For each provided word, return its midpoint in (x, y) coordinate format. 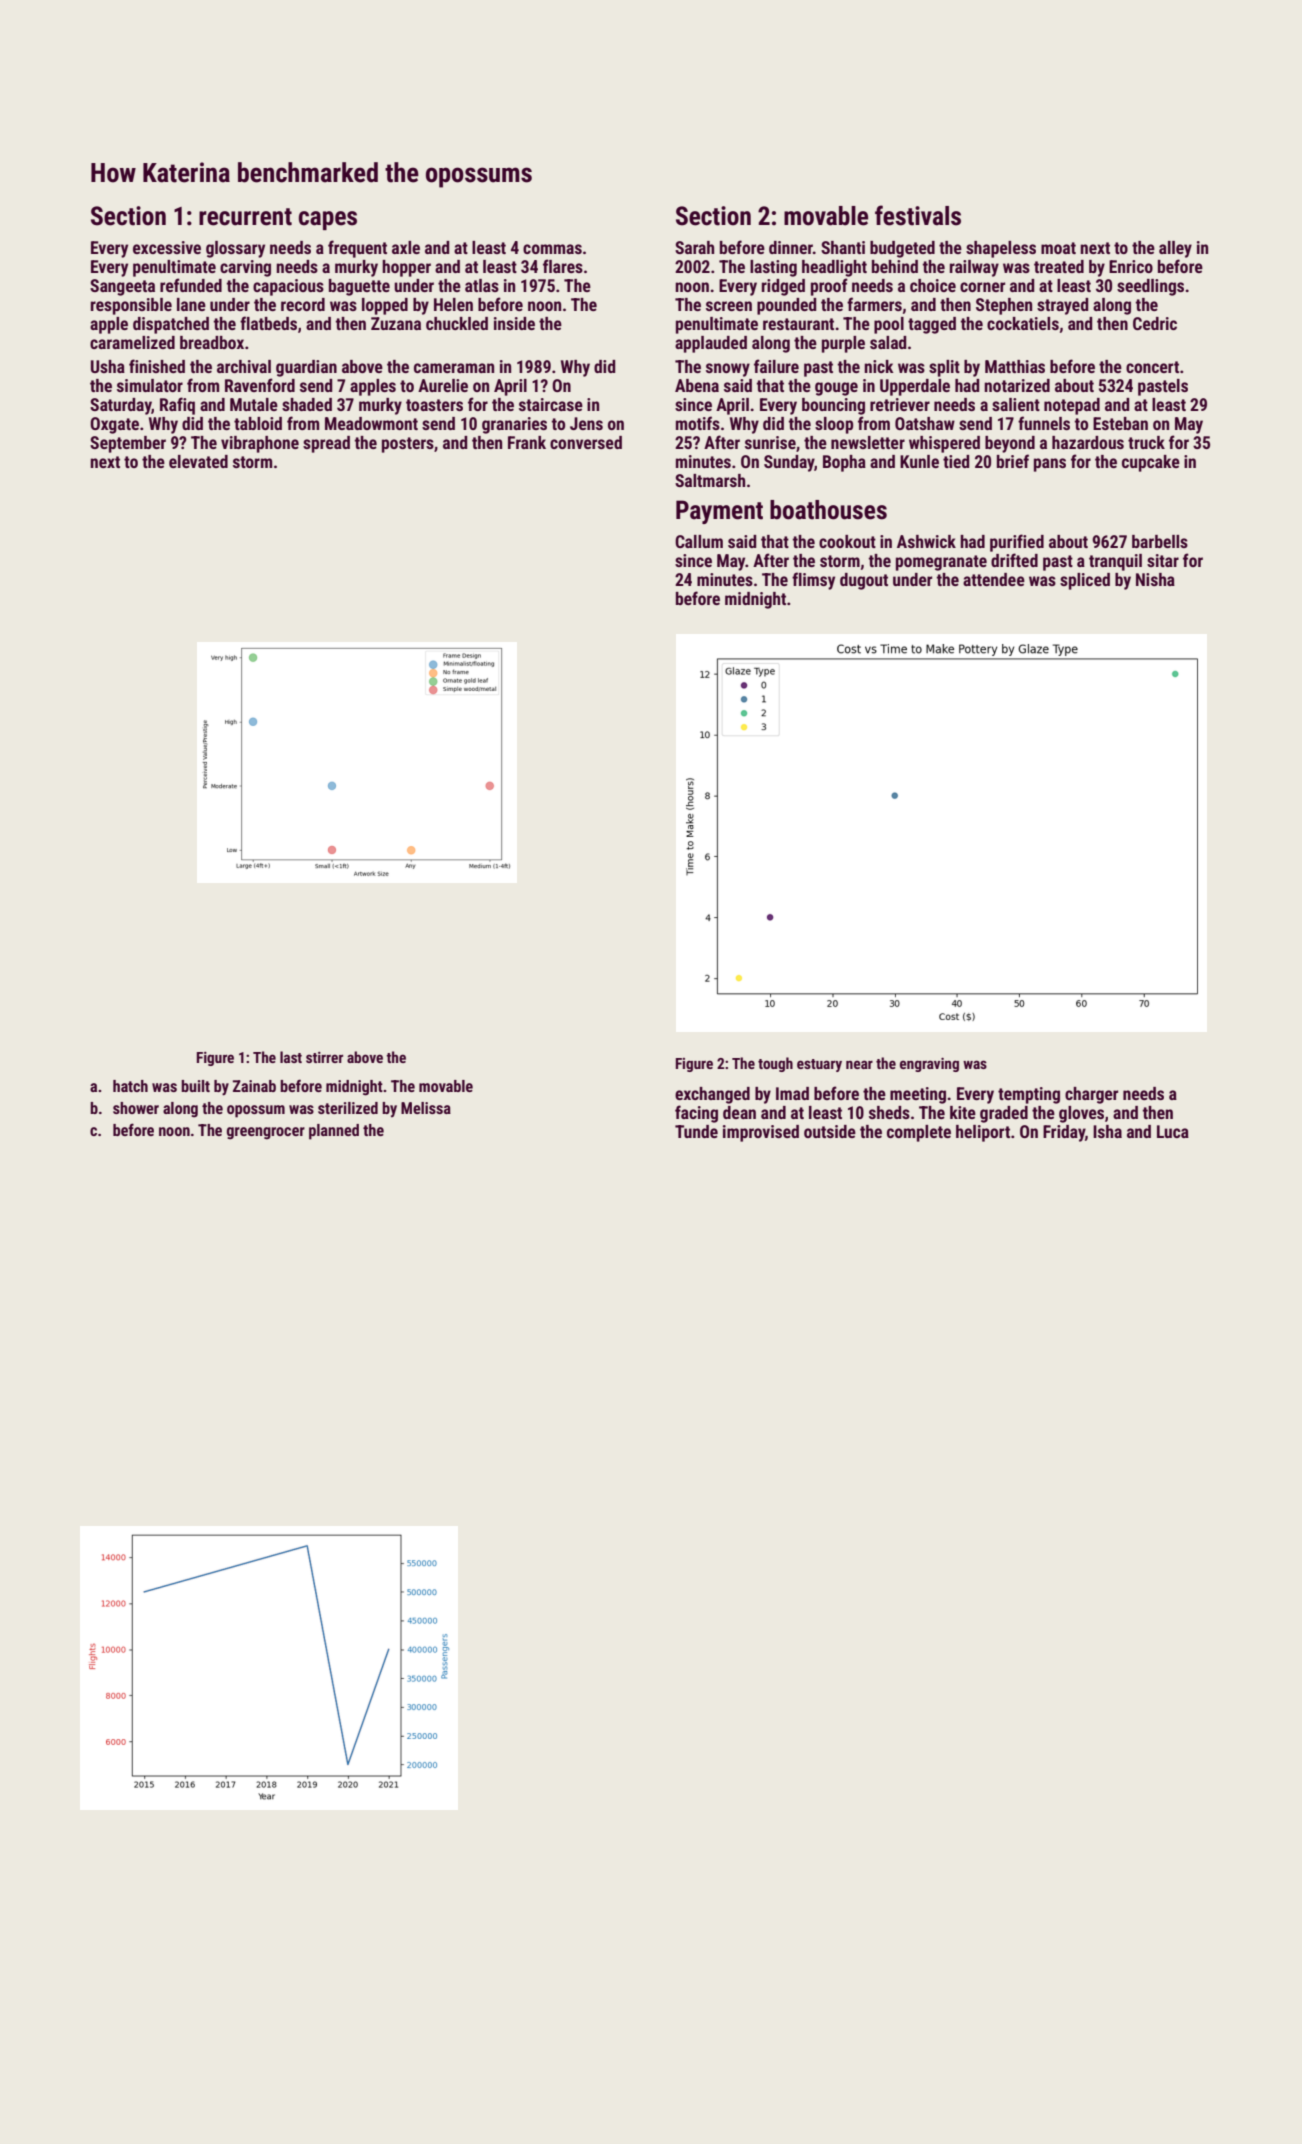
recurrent (245, 217)
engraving (929, 1065)
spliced (1085, 581)
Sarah (694, 247)
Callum (699, 541)
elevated (198, 461)
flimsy (813, 581)
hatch (130, 1086)
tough (775, 1064)
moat (1058, 248)
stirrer (324, 1057)
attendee (994, 579)
